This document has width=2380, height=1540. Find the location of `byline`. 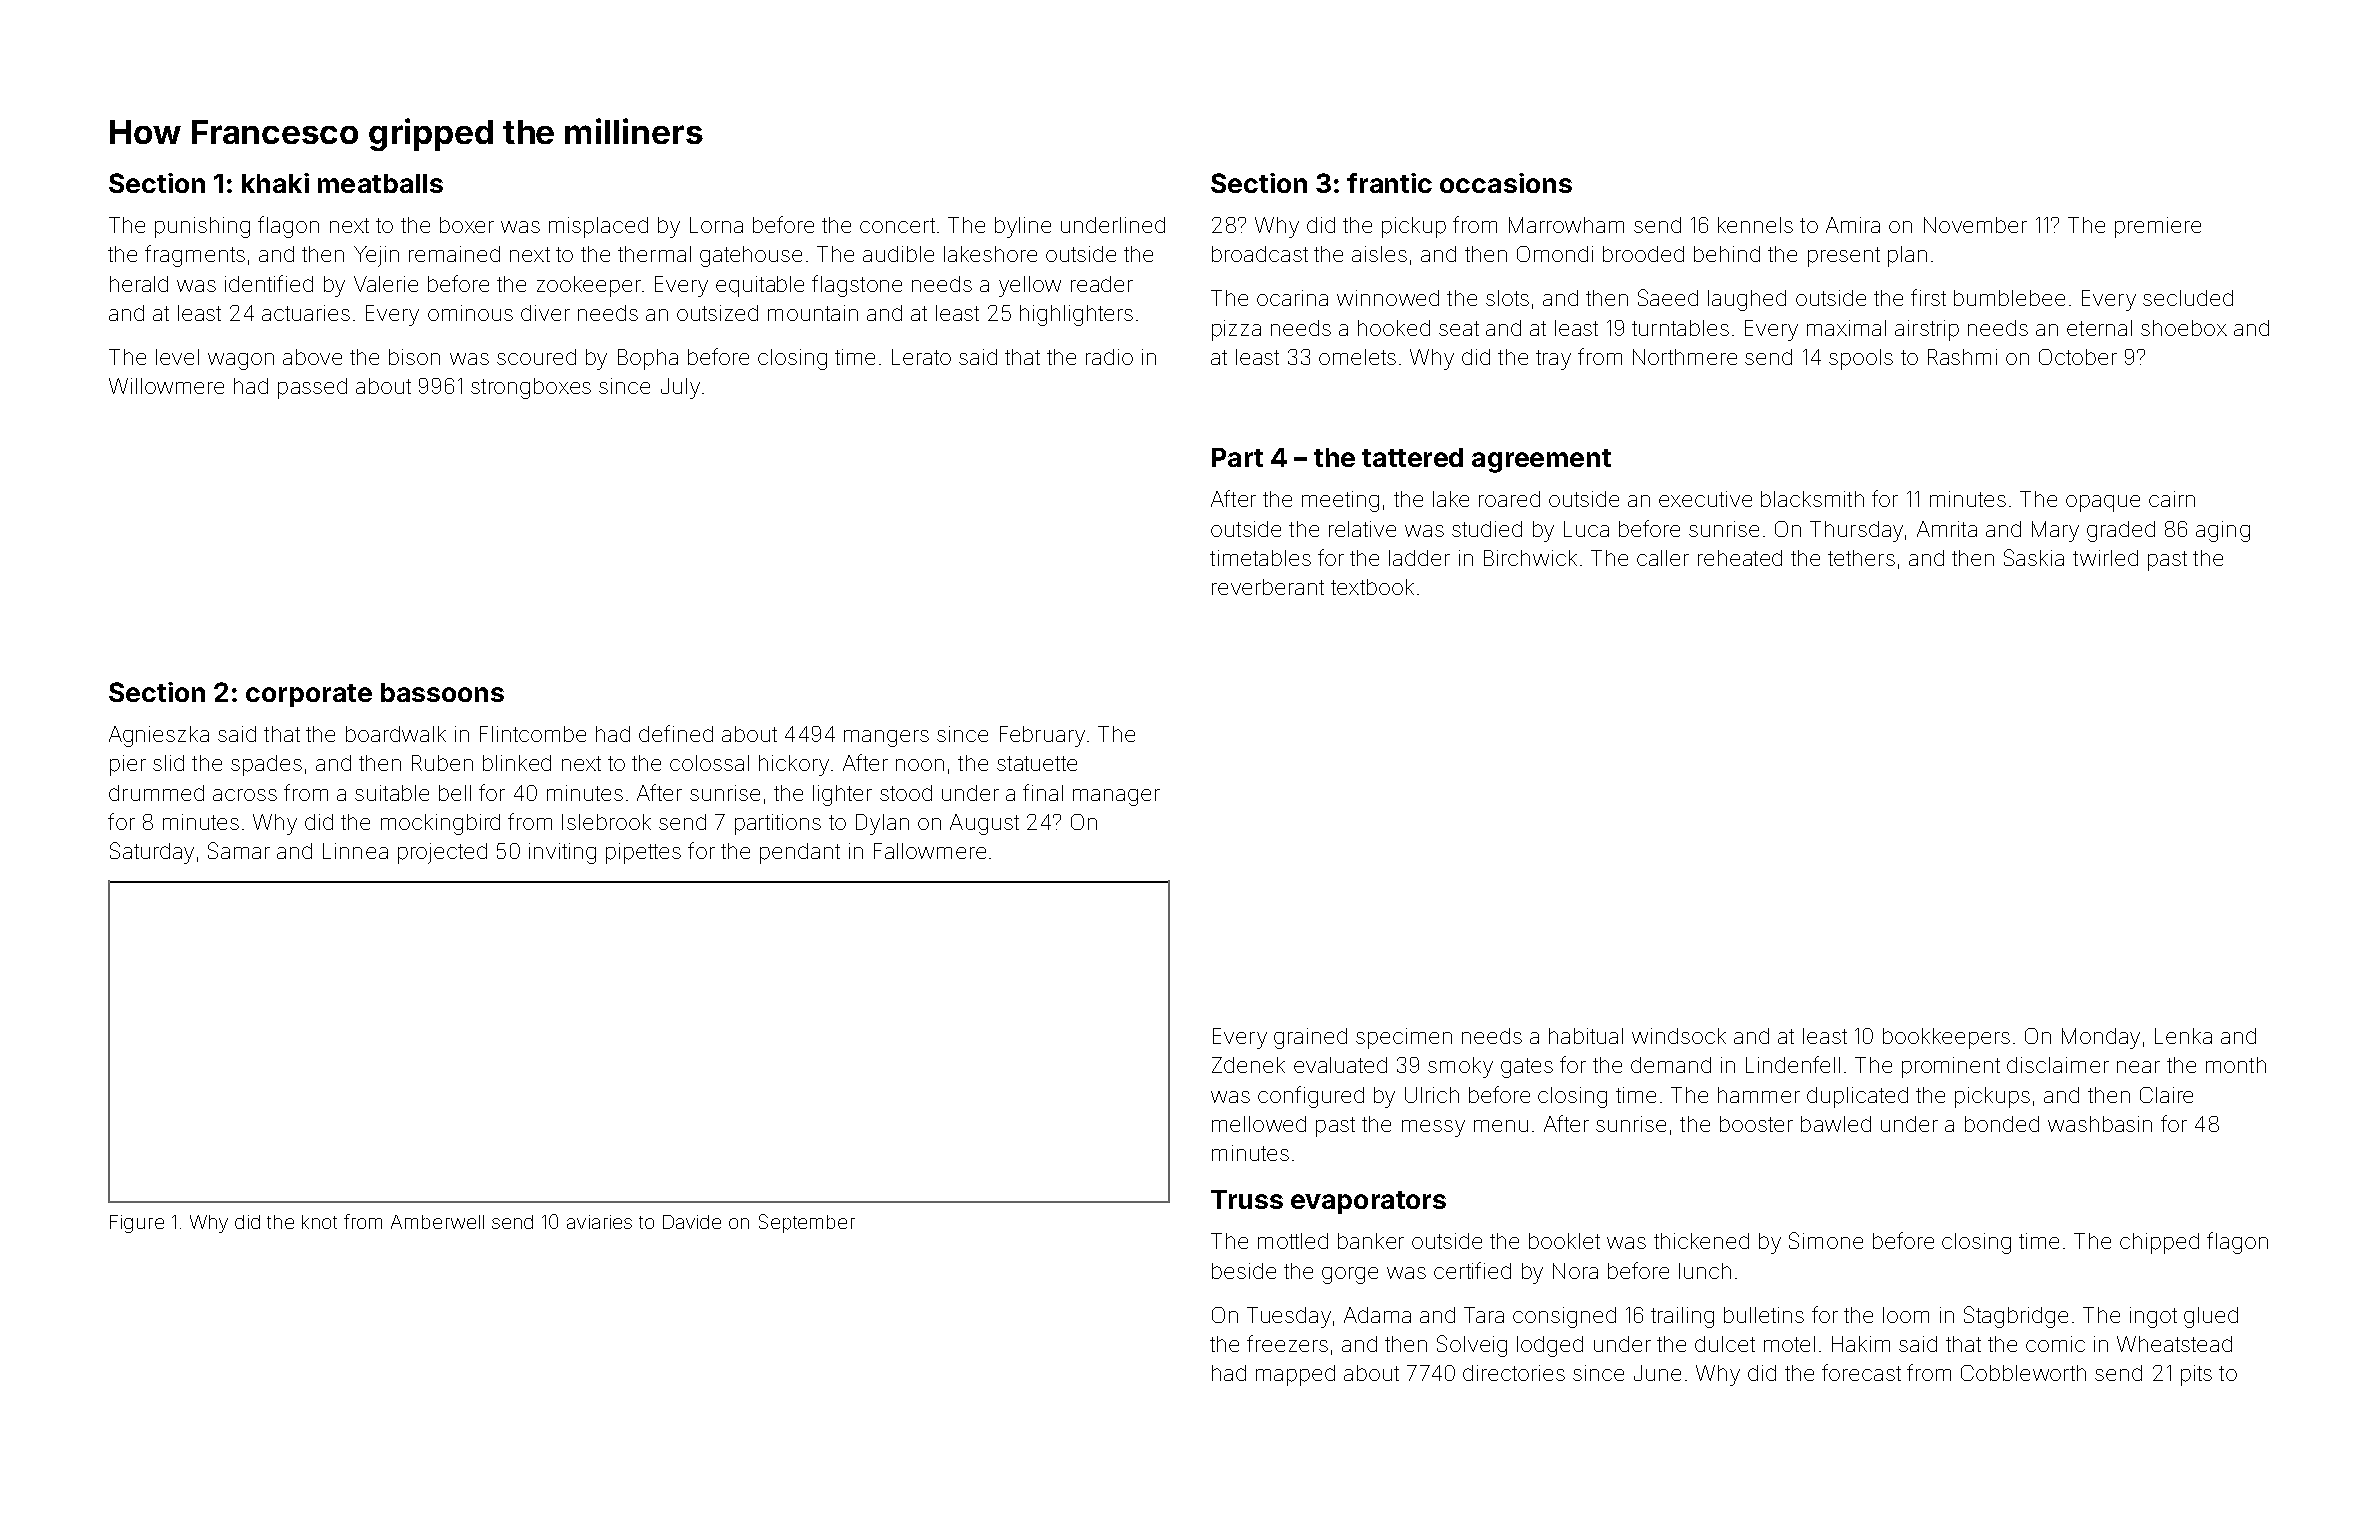

byline is located at coordinates (1023, 227).
